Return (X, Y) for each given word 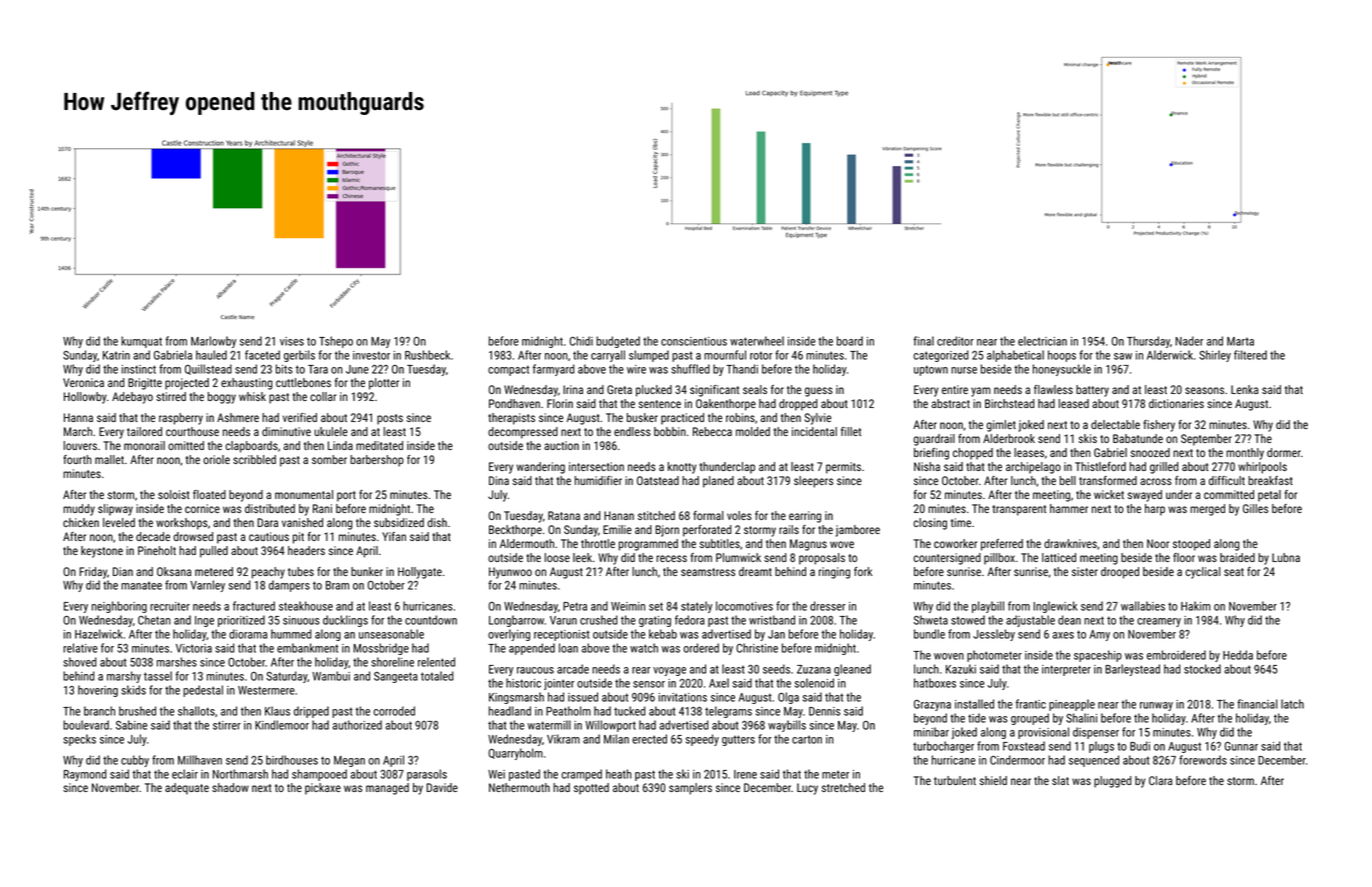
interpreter (1066, 670)
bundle (929, 634)
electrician (1042, 341)
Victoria (194, 648)
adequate (187, 789)
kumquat (141, 342)
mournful (725, 355)
